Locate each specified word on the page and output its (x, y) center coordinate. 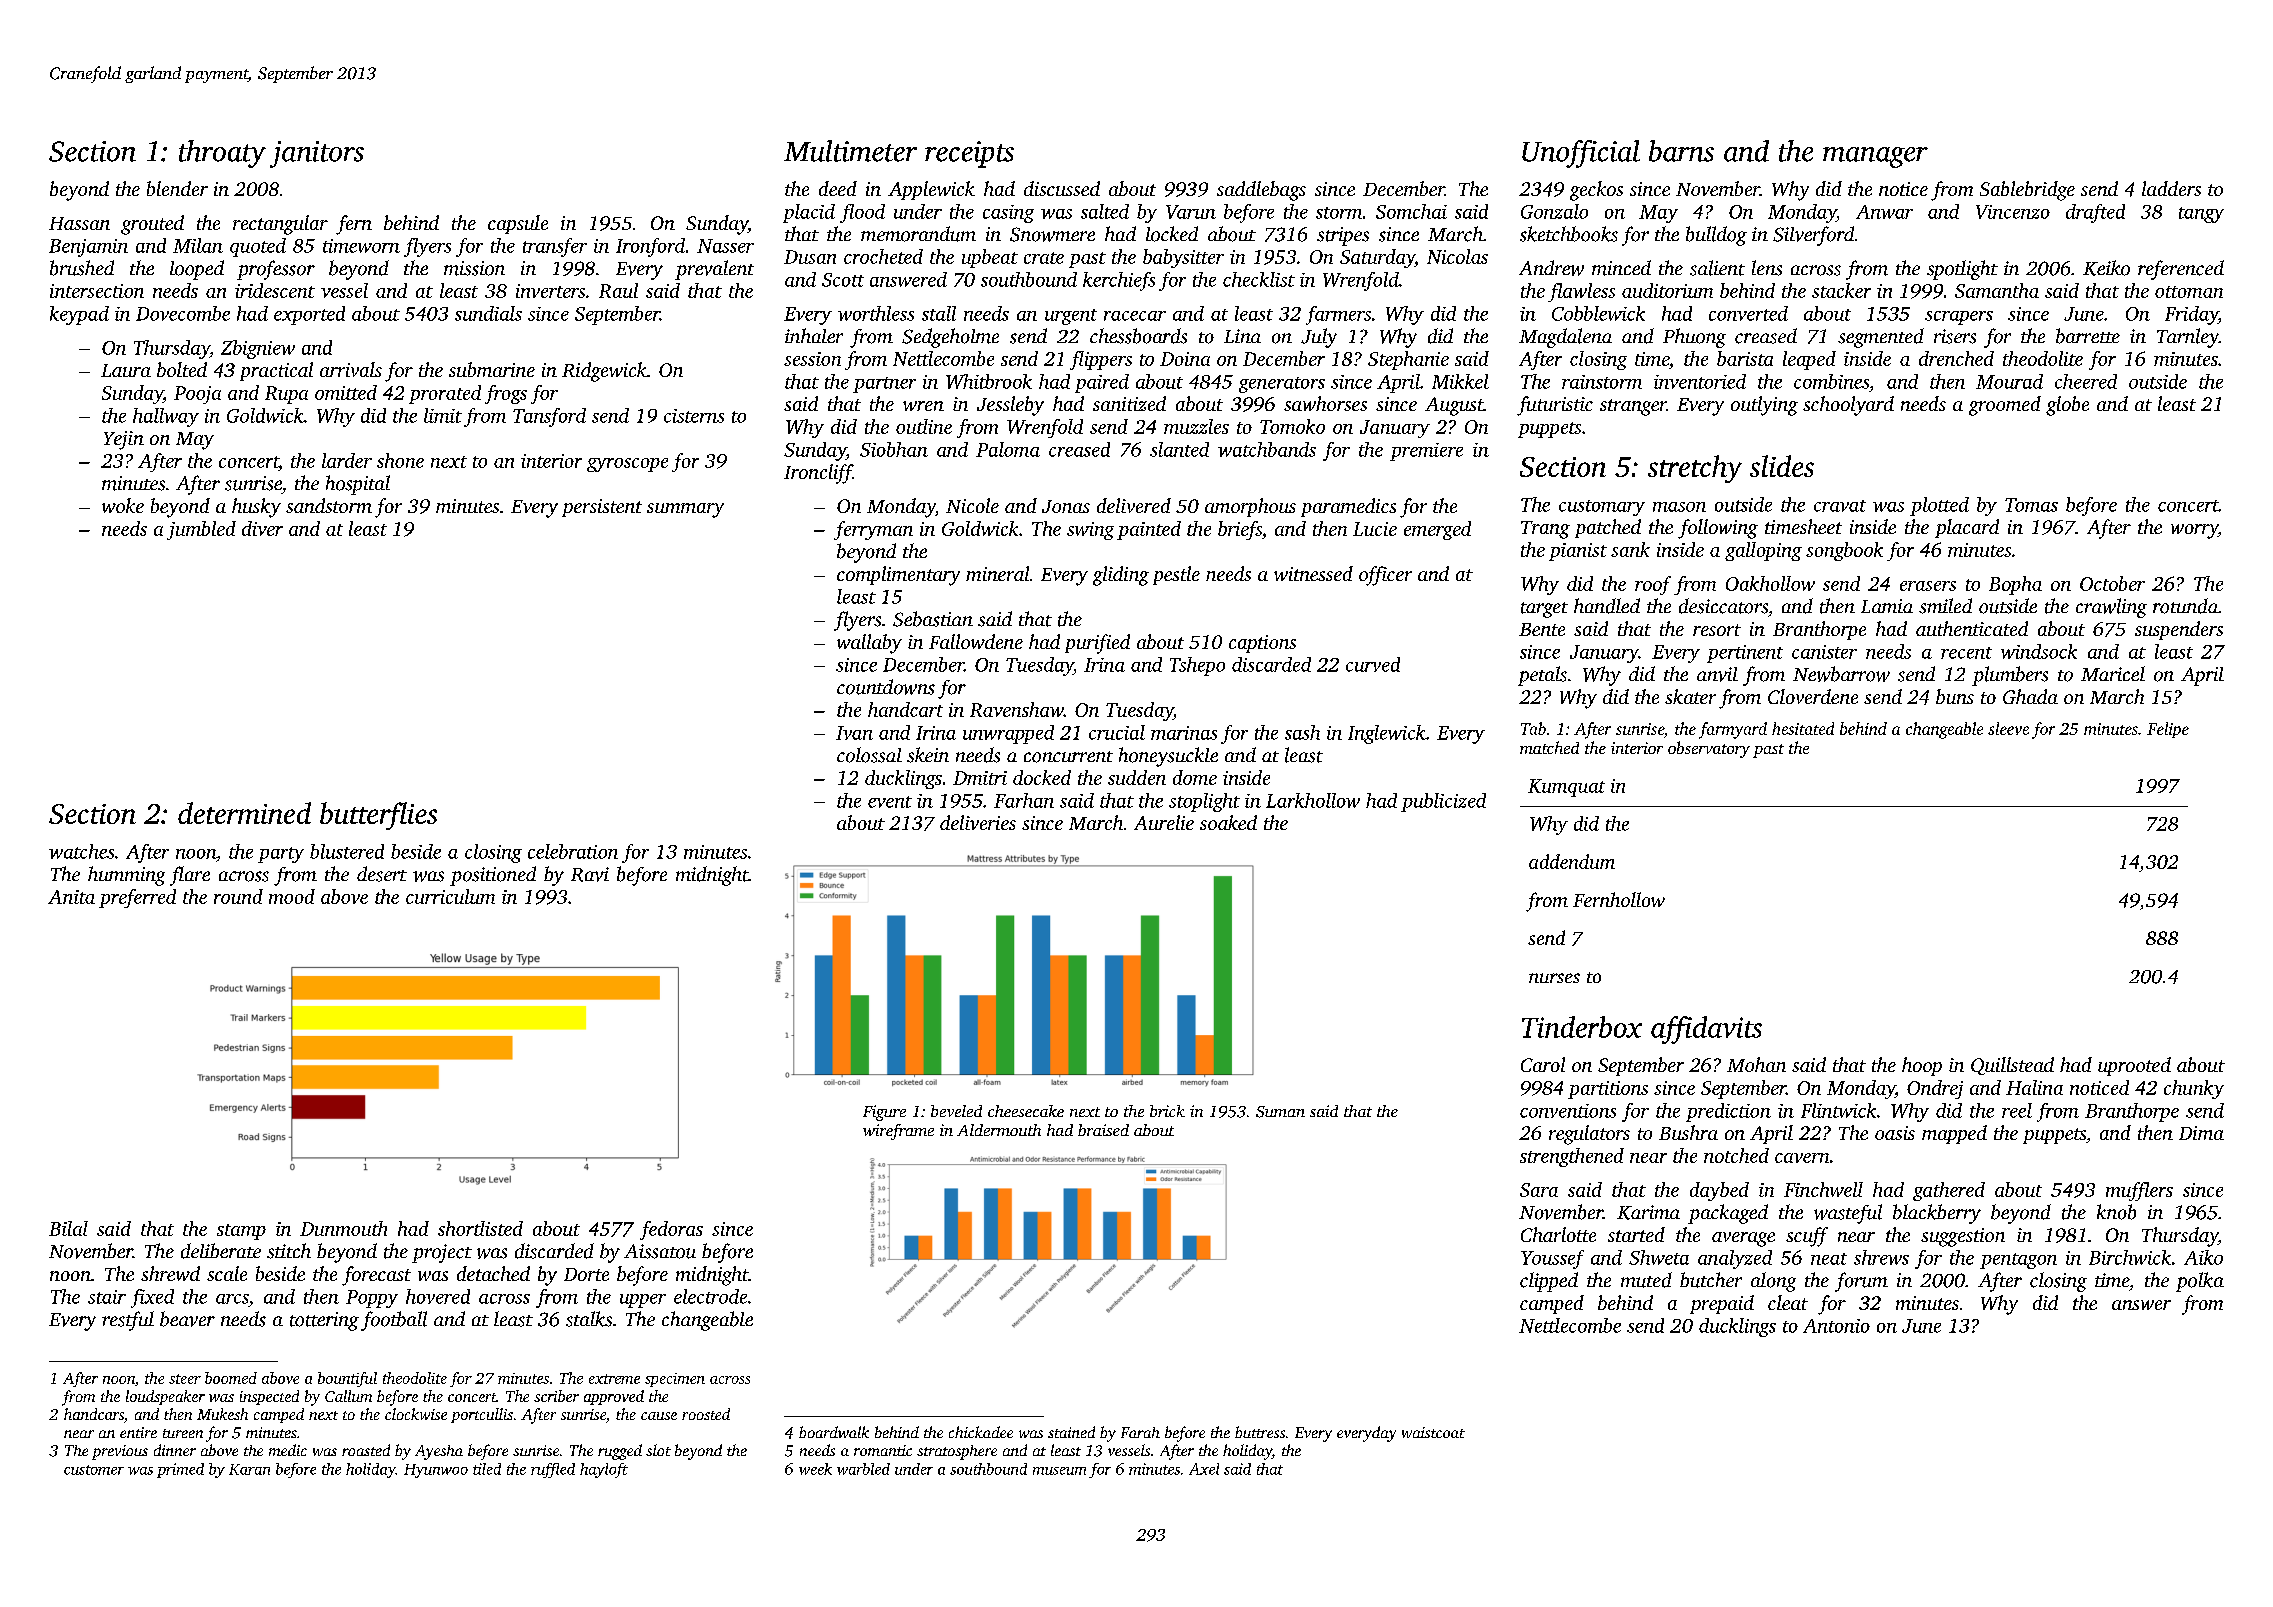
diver (262, 528)
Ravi (590, 874)
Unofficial (1581, 154)
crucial (1117, 732)
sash (1302, 732)
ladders (2171, 188)
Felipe (2168, 730)
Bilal (68, 1228)
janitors (317, 154)
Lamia (1887, 606)
